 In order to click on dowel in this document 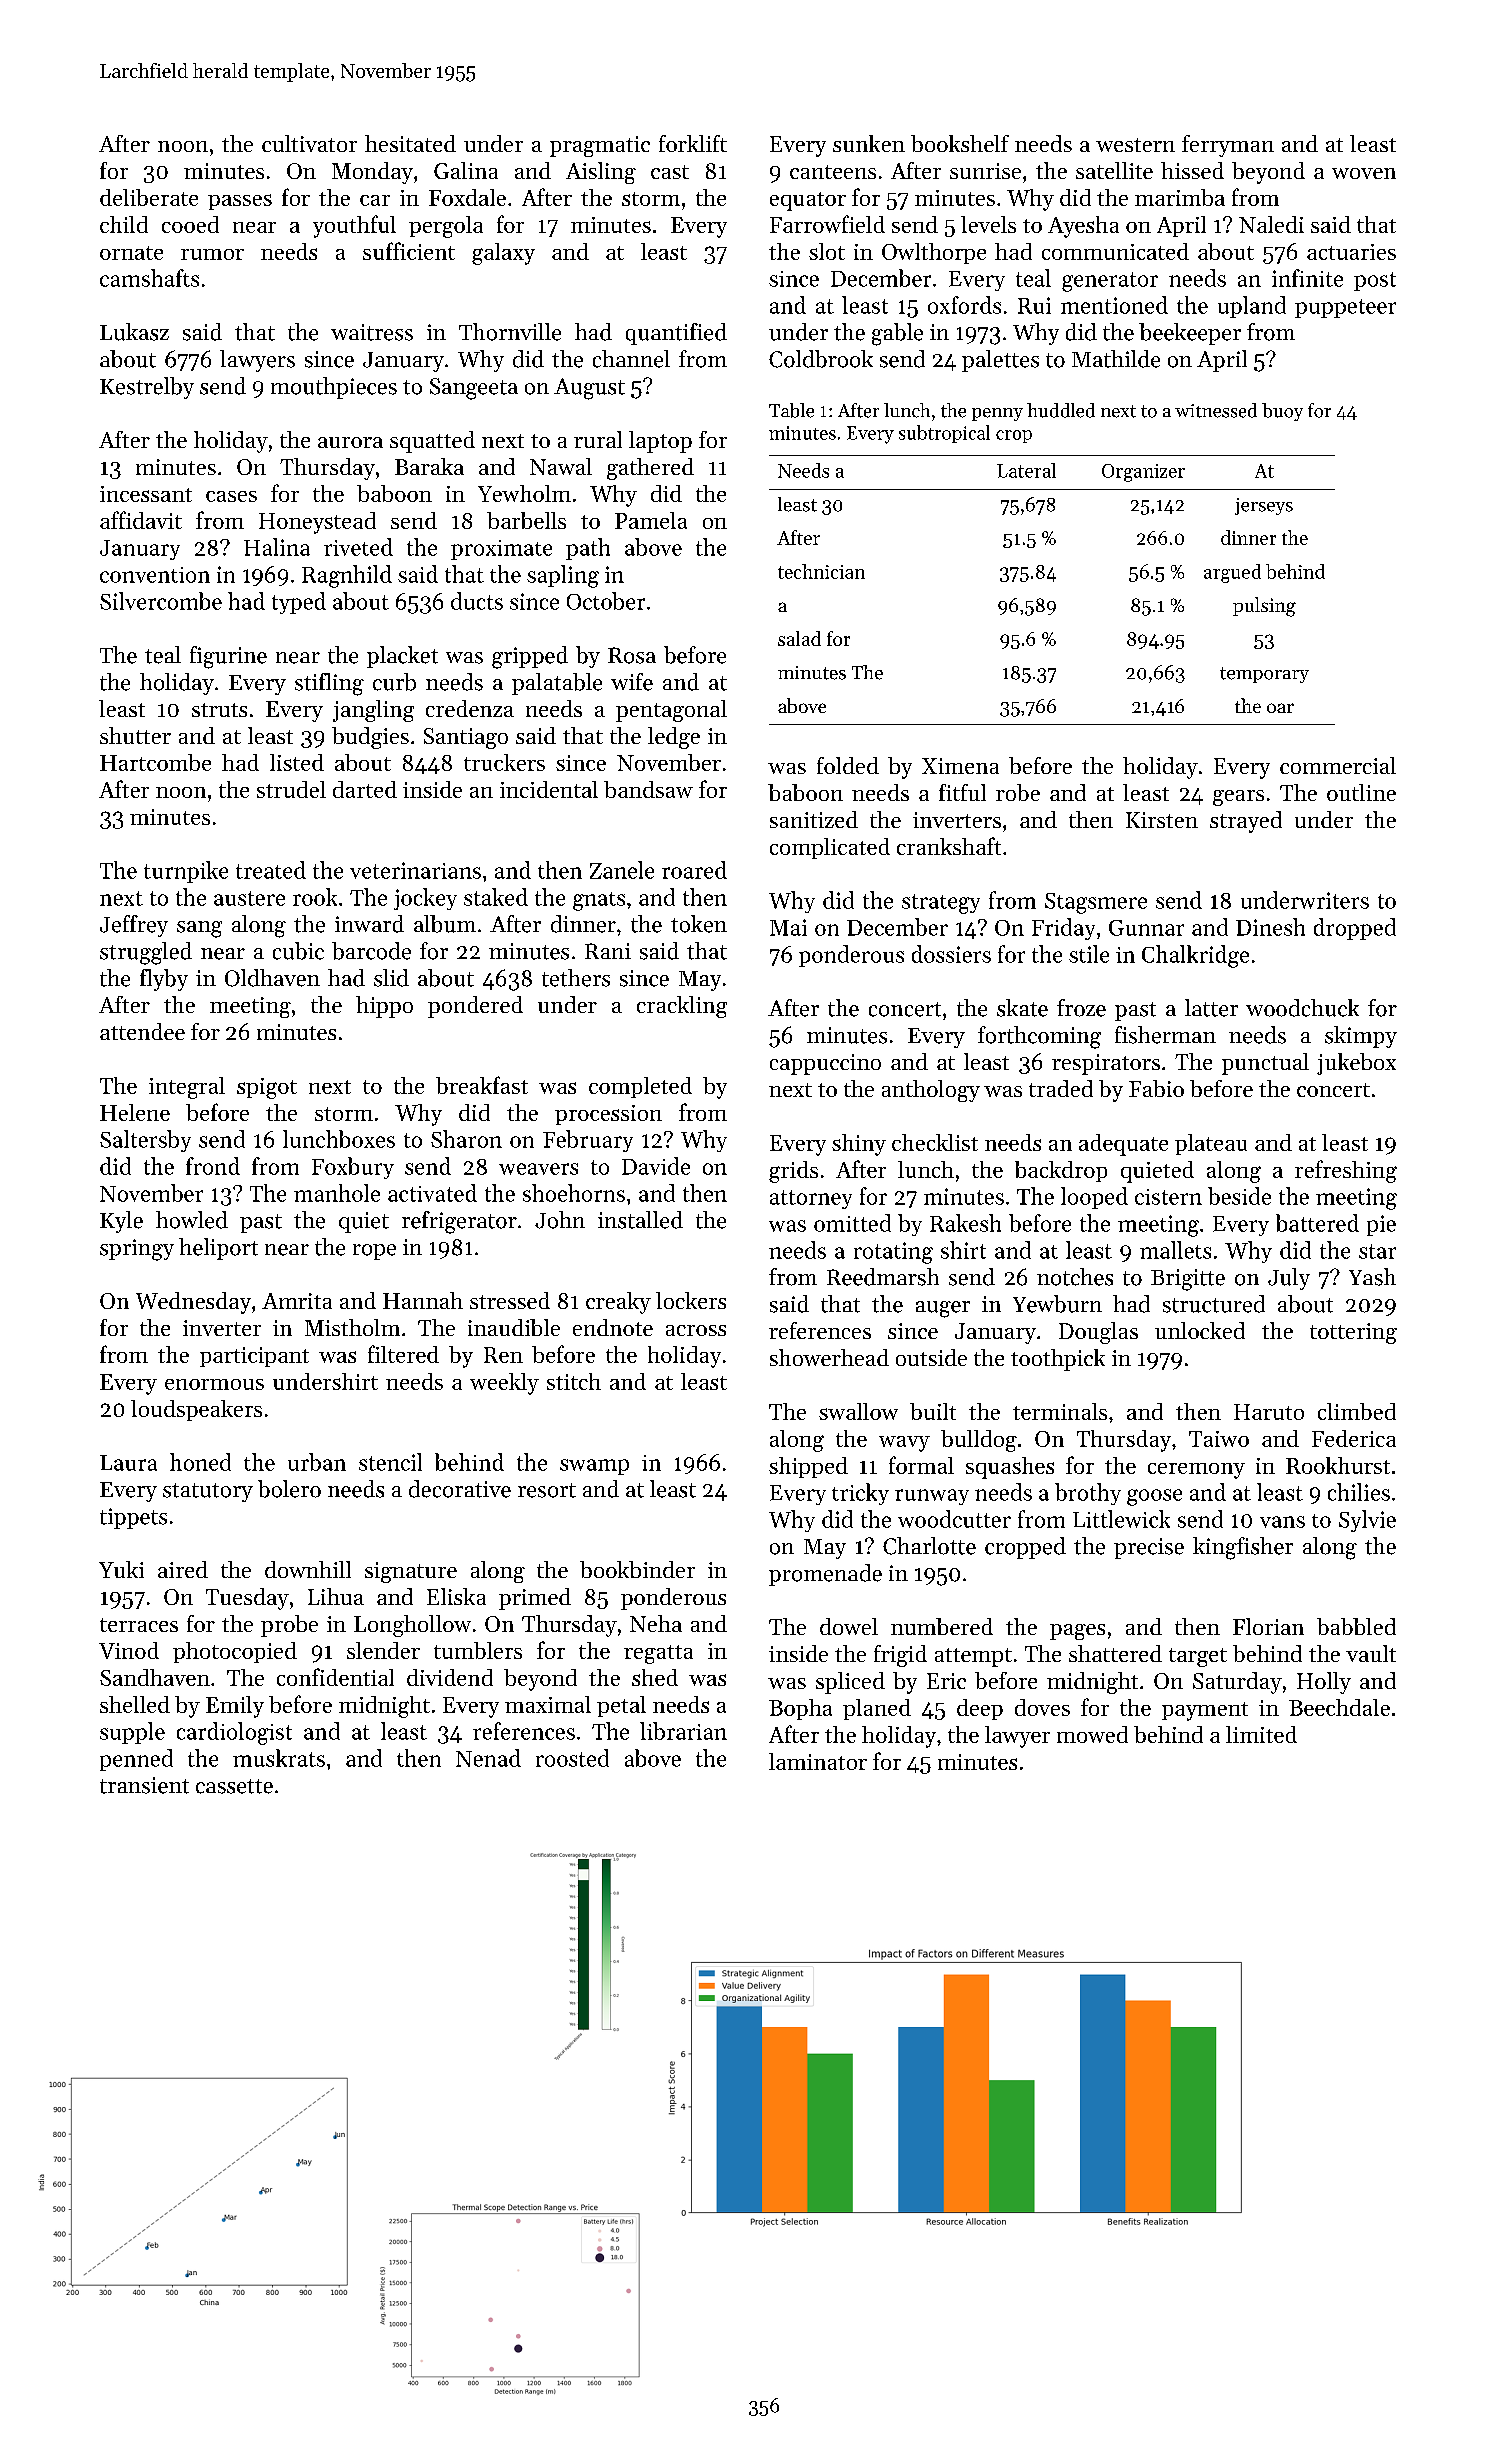, I will do `click(849, 1626)`.
